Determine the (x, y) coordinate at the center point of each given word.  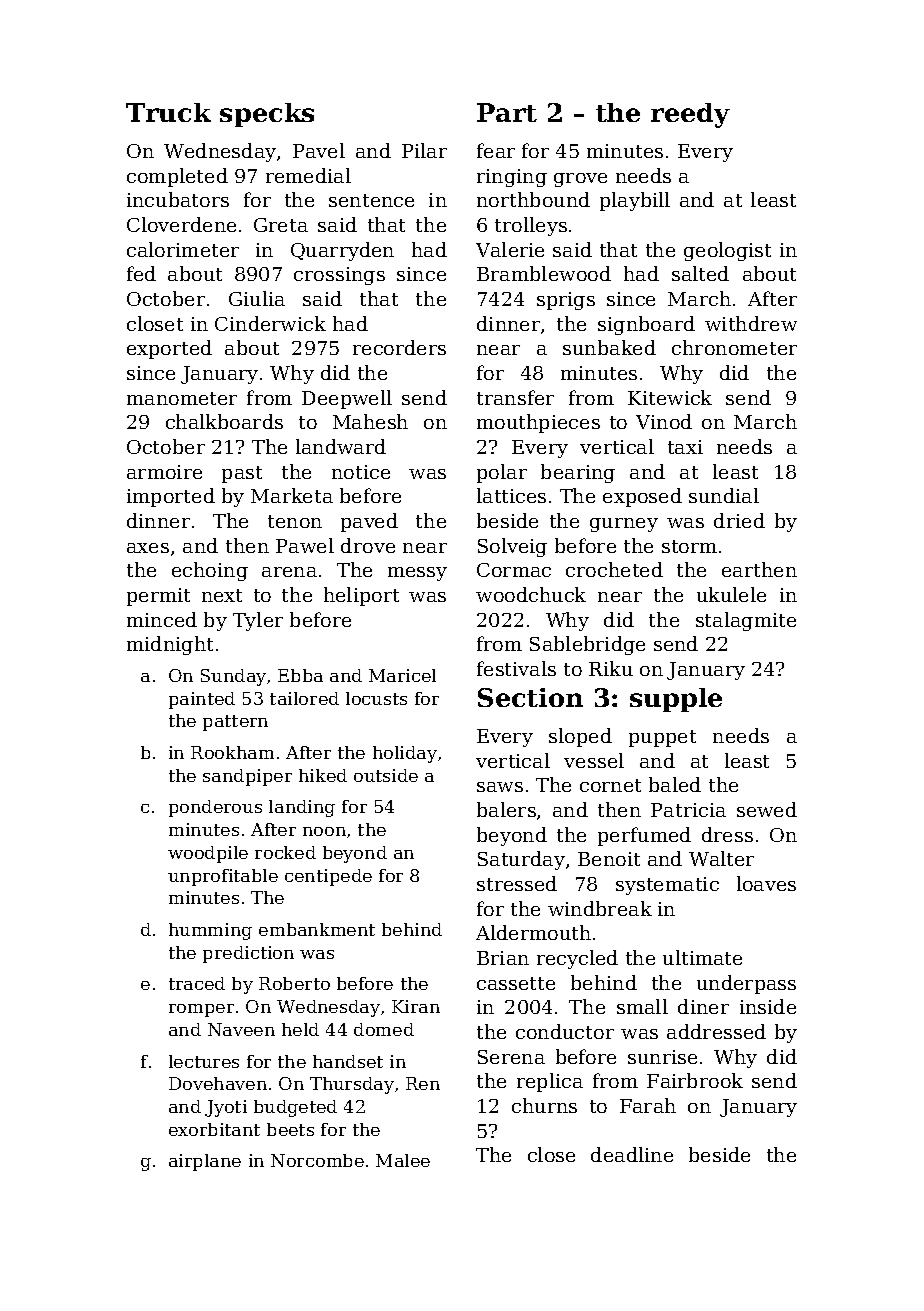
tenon (295, 521)
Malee (403, 1160)
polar (502, 473)
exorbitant (214, 1129)
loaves (766, 883)
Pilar (424, 150)
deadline (632, 1154)
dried (739, 520)
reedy (690, 115)
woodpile (208, 854)
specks (267, 115)
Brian (503, 958)
